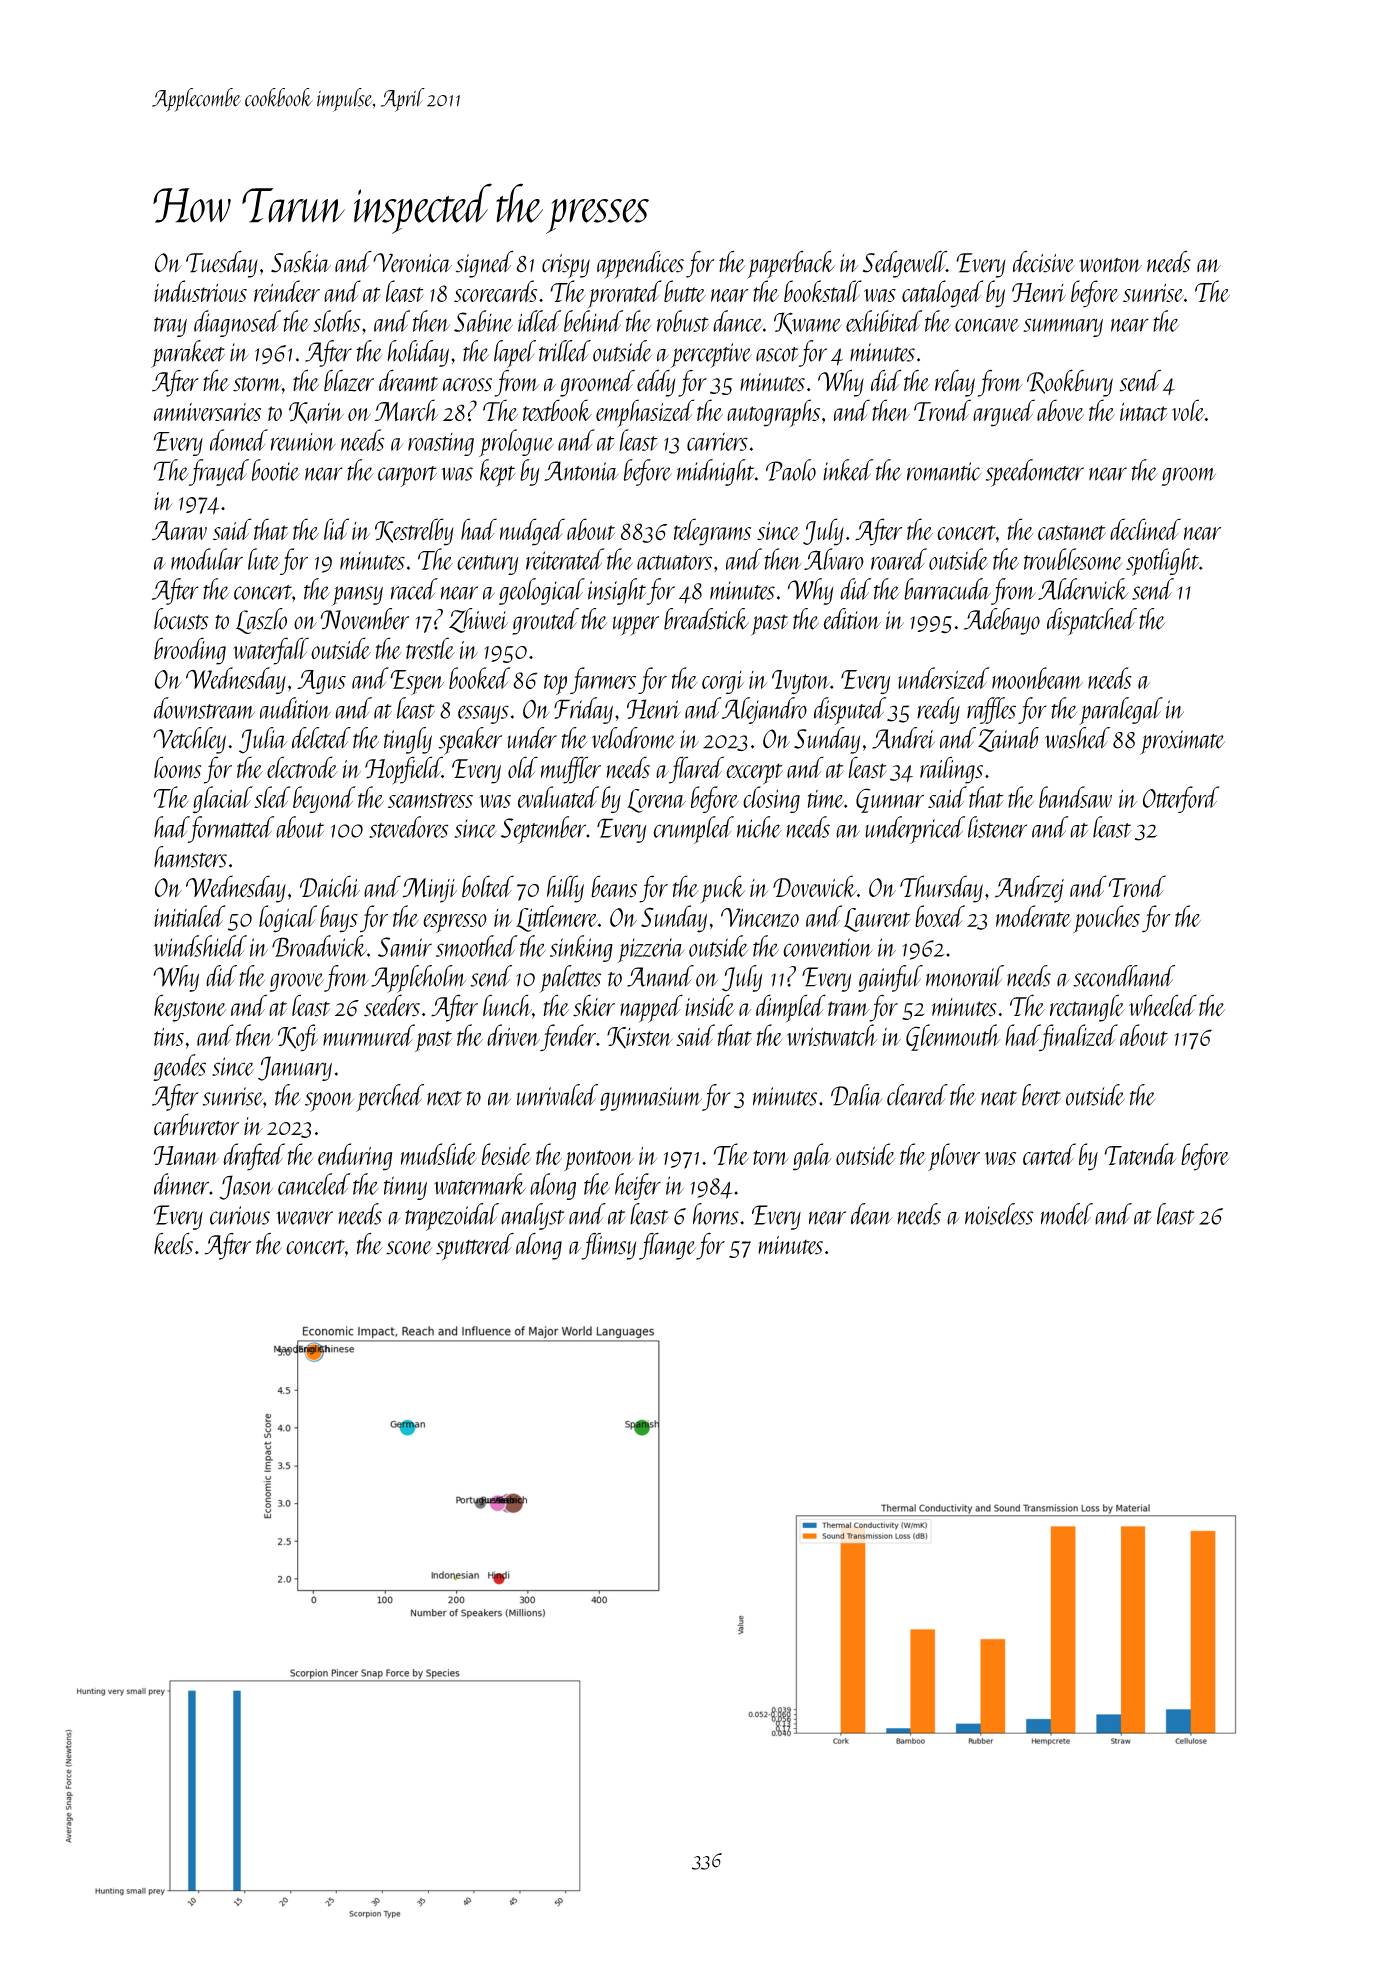 This screenshot has height=1969, width=1386. I want to click on paperback, so click(791, 264).
